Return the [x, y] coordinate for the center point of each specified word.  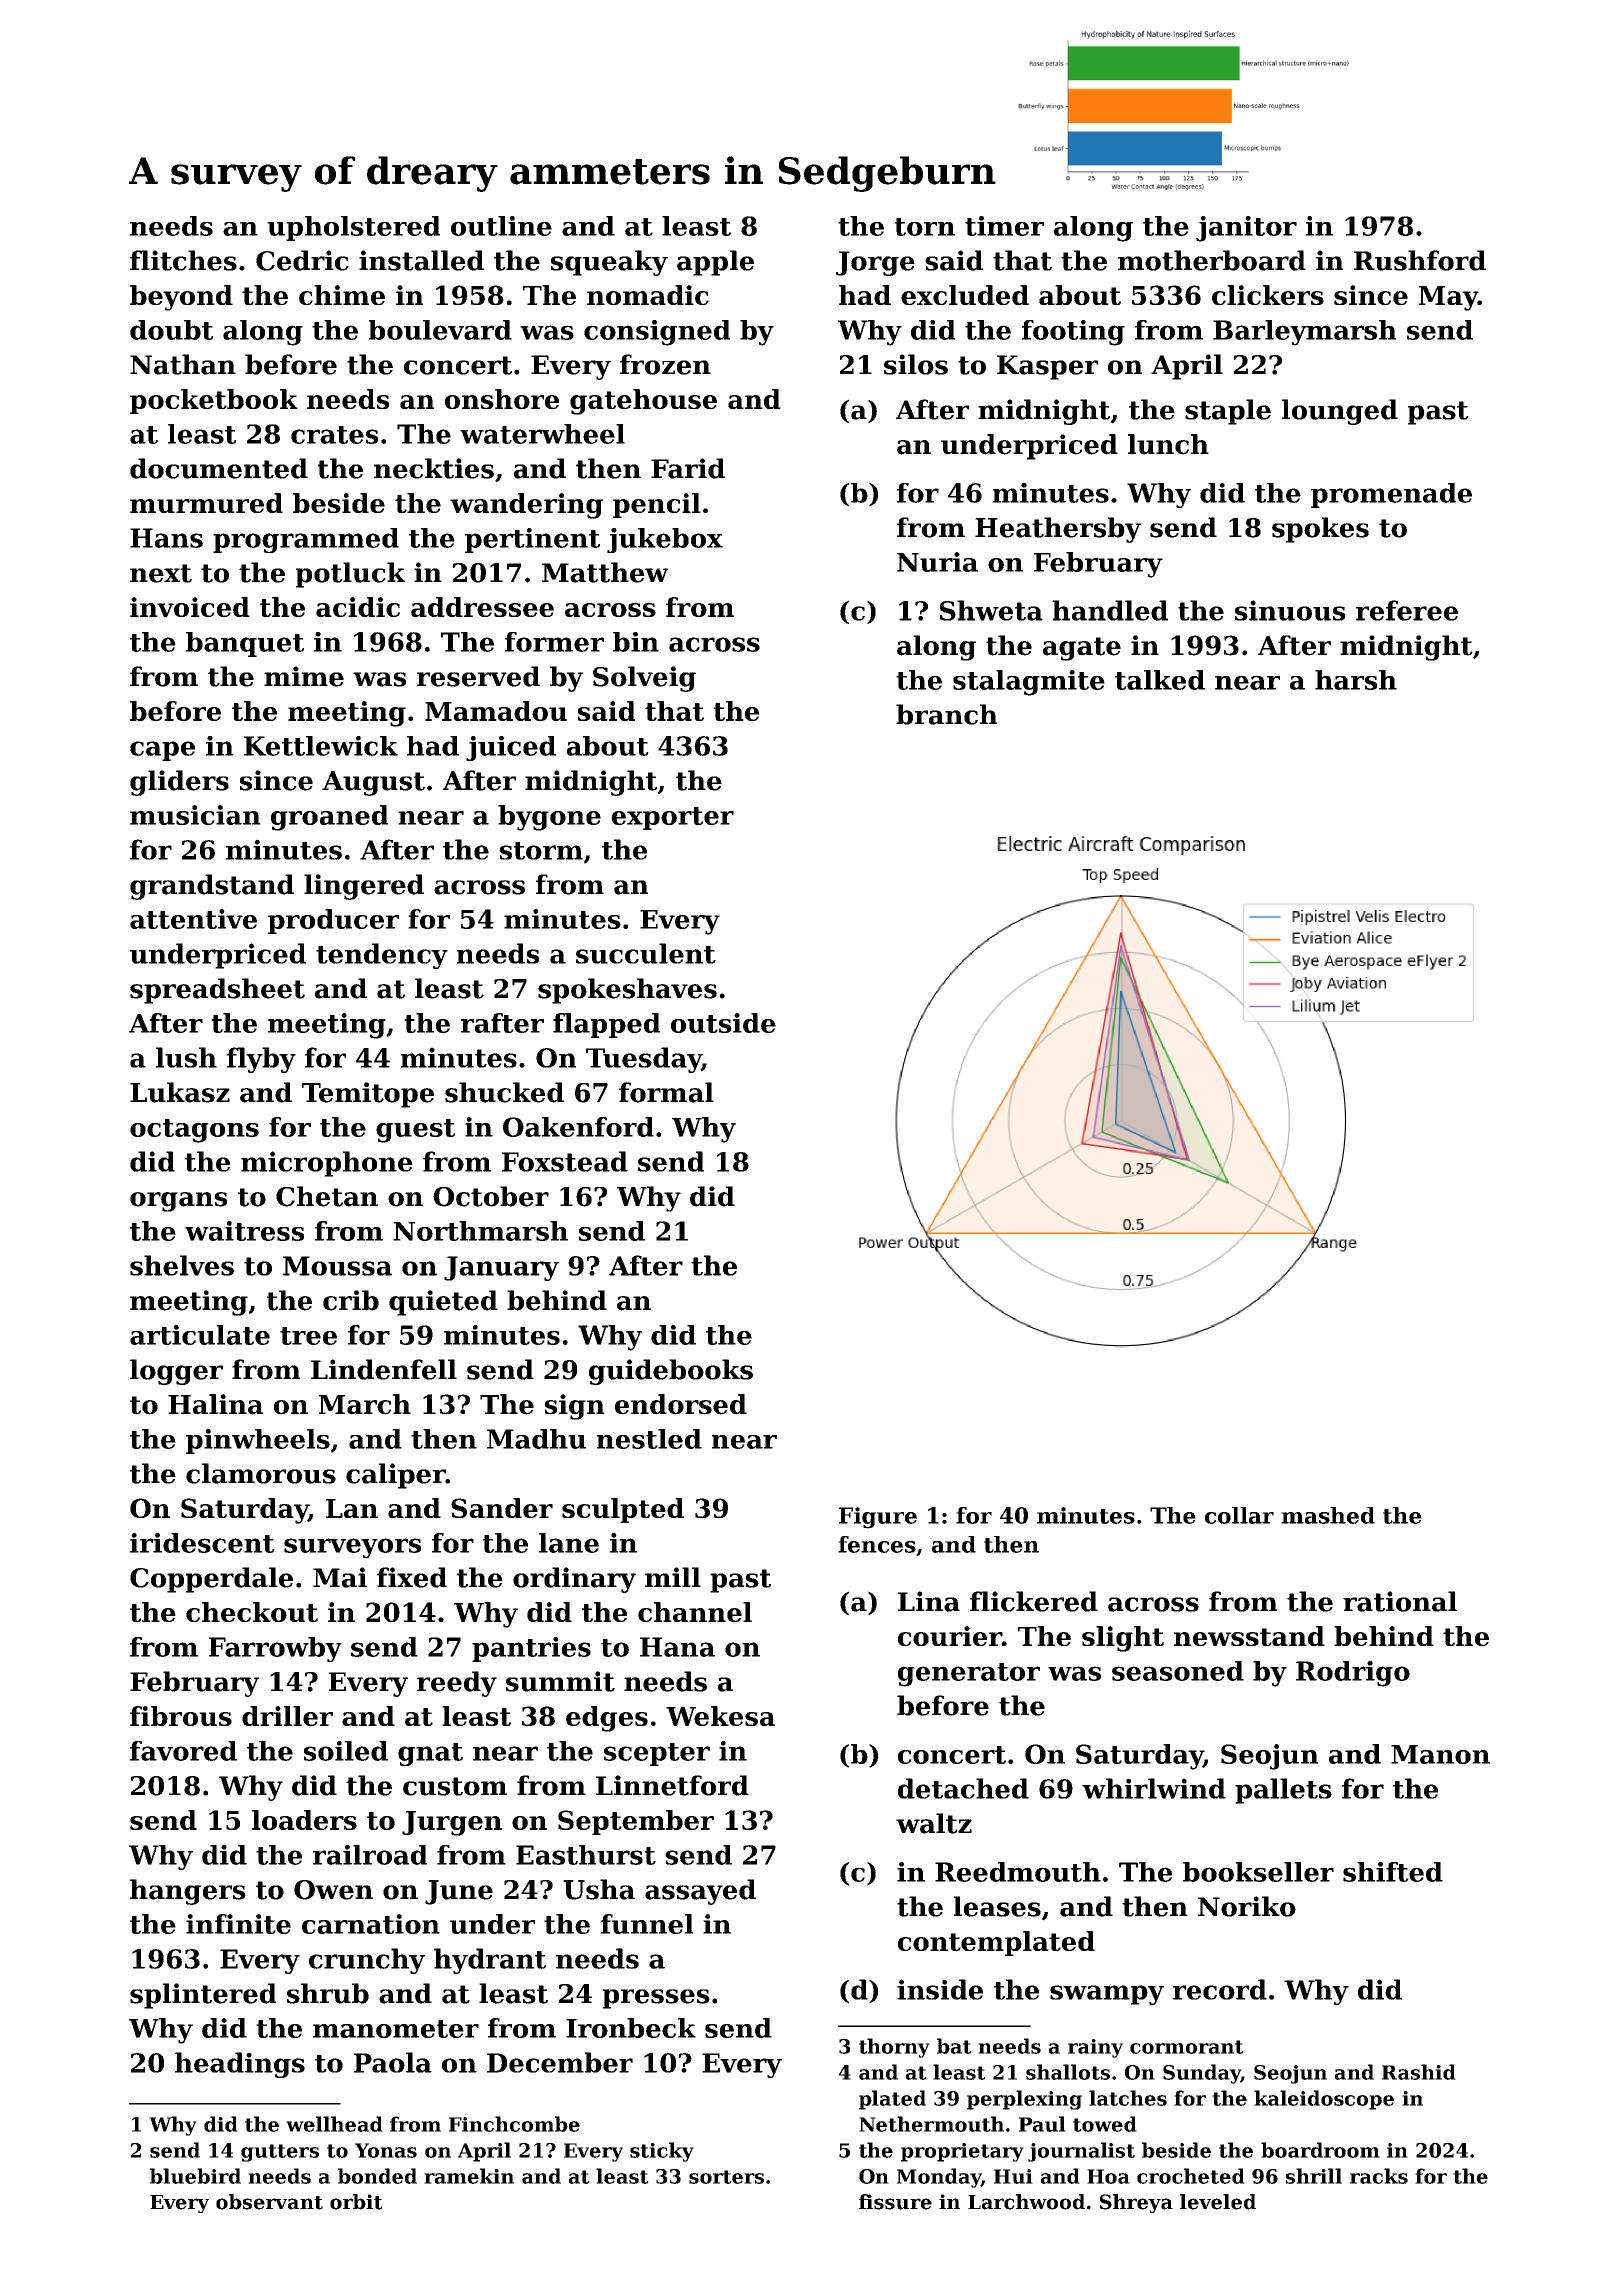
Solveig [644, 679]
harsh [1356, 680]
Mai [340, 1577]
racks [1379, 2176]
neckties [434, 468]
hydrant [490, 1961]
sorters [726, 2177]
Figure [878, 1518]
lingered [364, 887]
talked [1160, 680]
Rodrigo [1353, 1674]
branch [946, 714]
